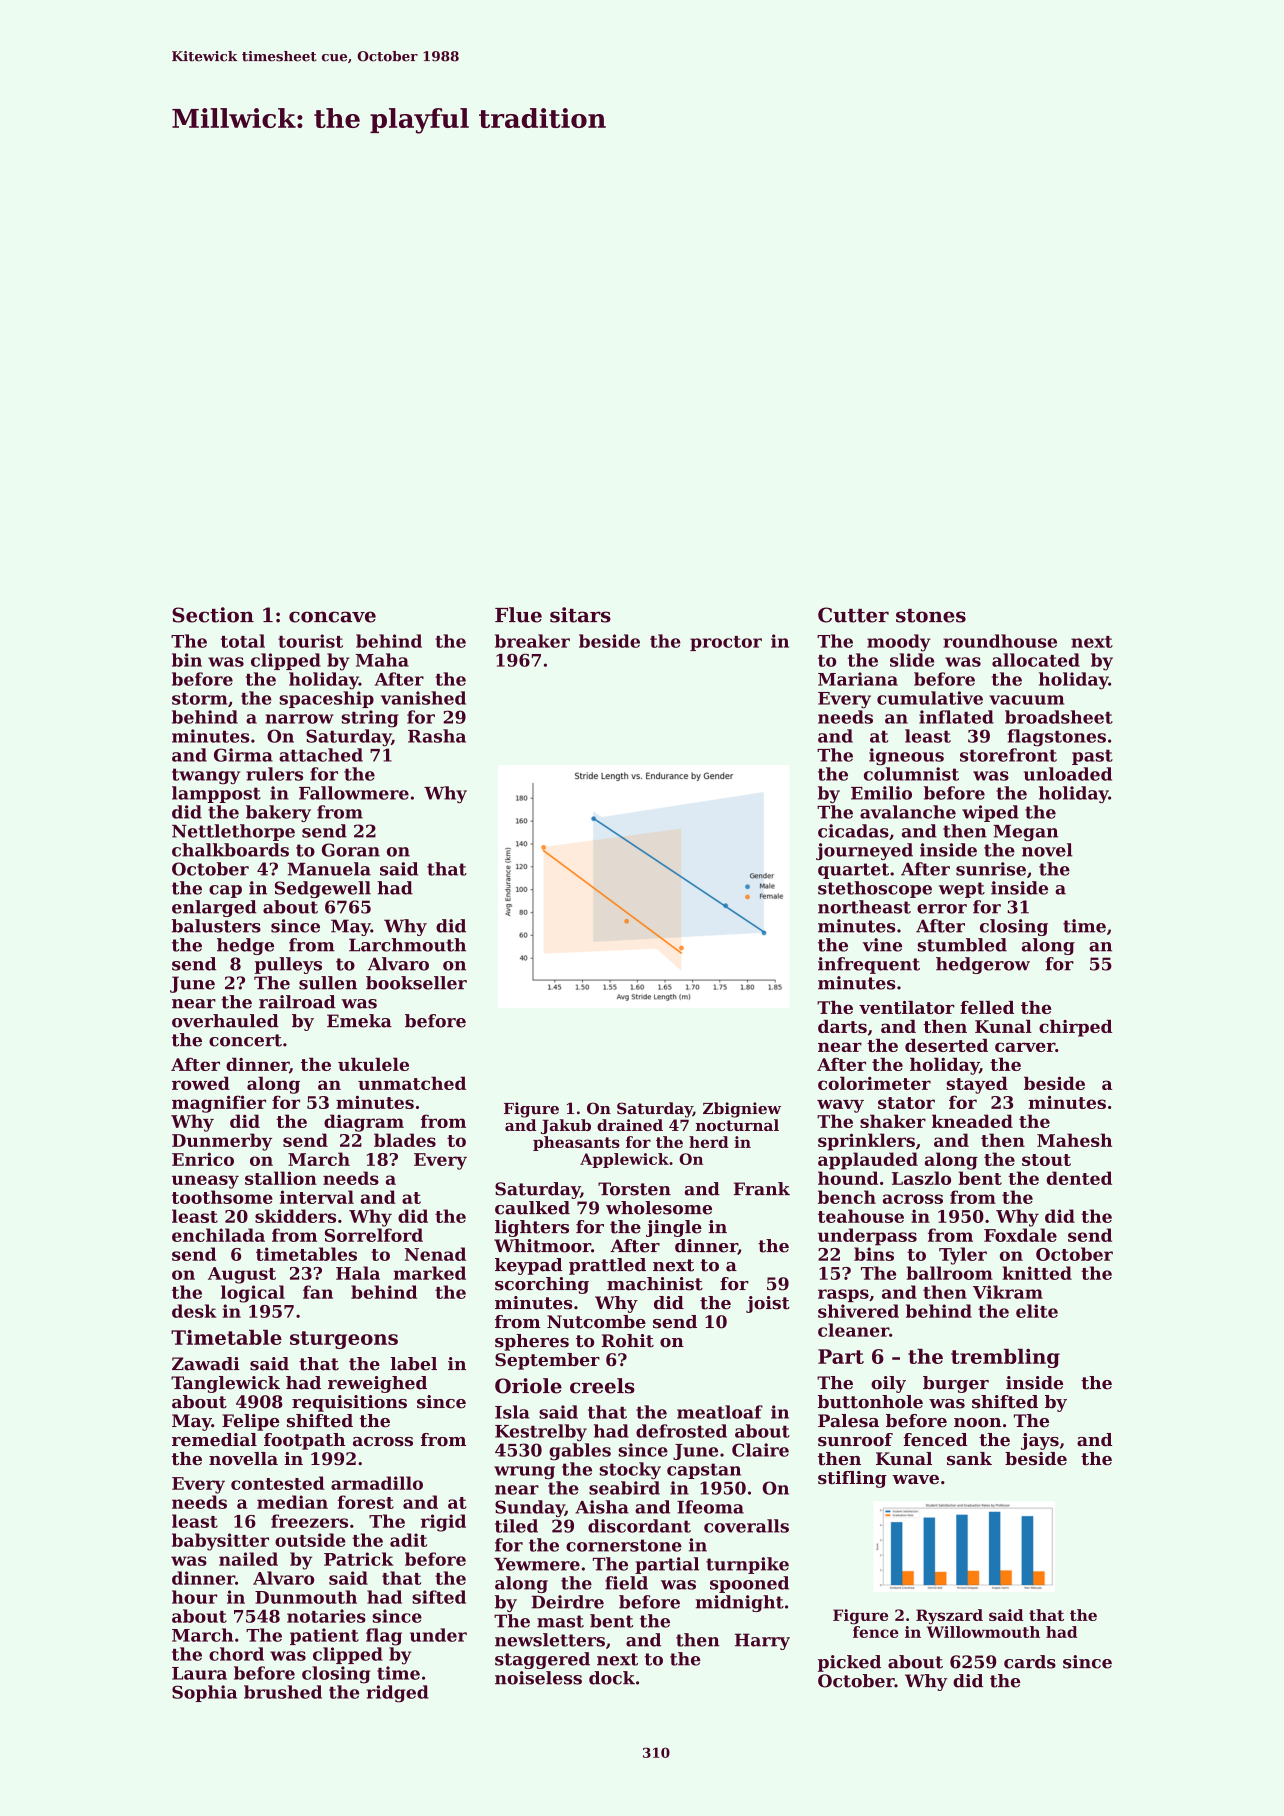 The image size is (1284, 1816). Describe the element at coordinates (849, 1663) in the document. I see `picked` at that location.
